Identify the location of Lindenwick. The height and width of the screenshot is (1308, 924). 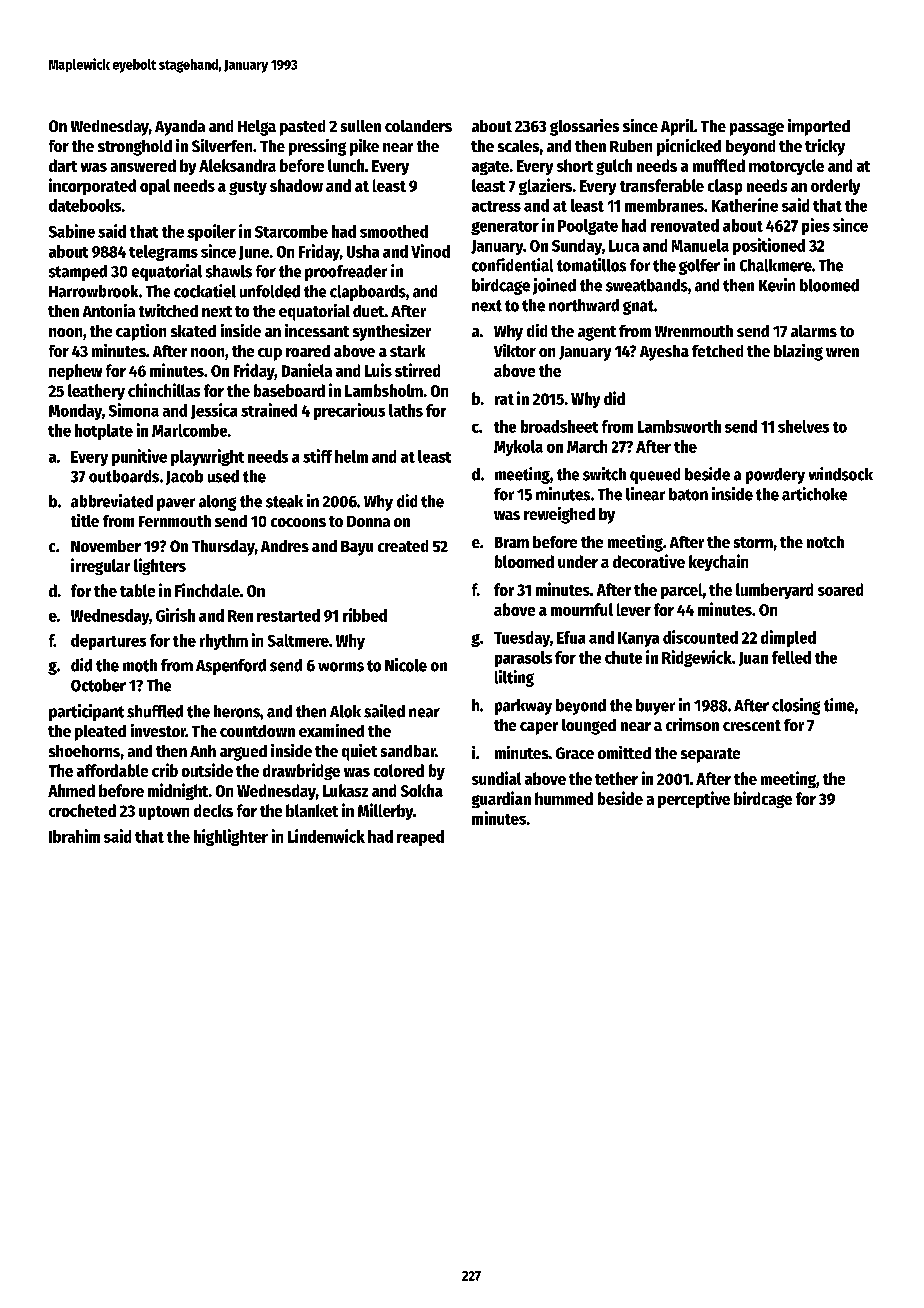
(326, 836).
